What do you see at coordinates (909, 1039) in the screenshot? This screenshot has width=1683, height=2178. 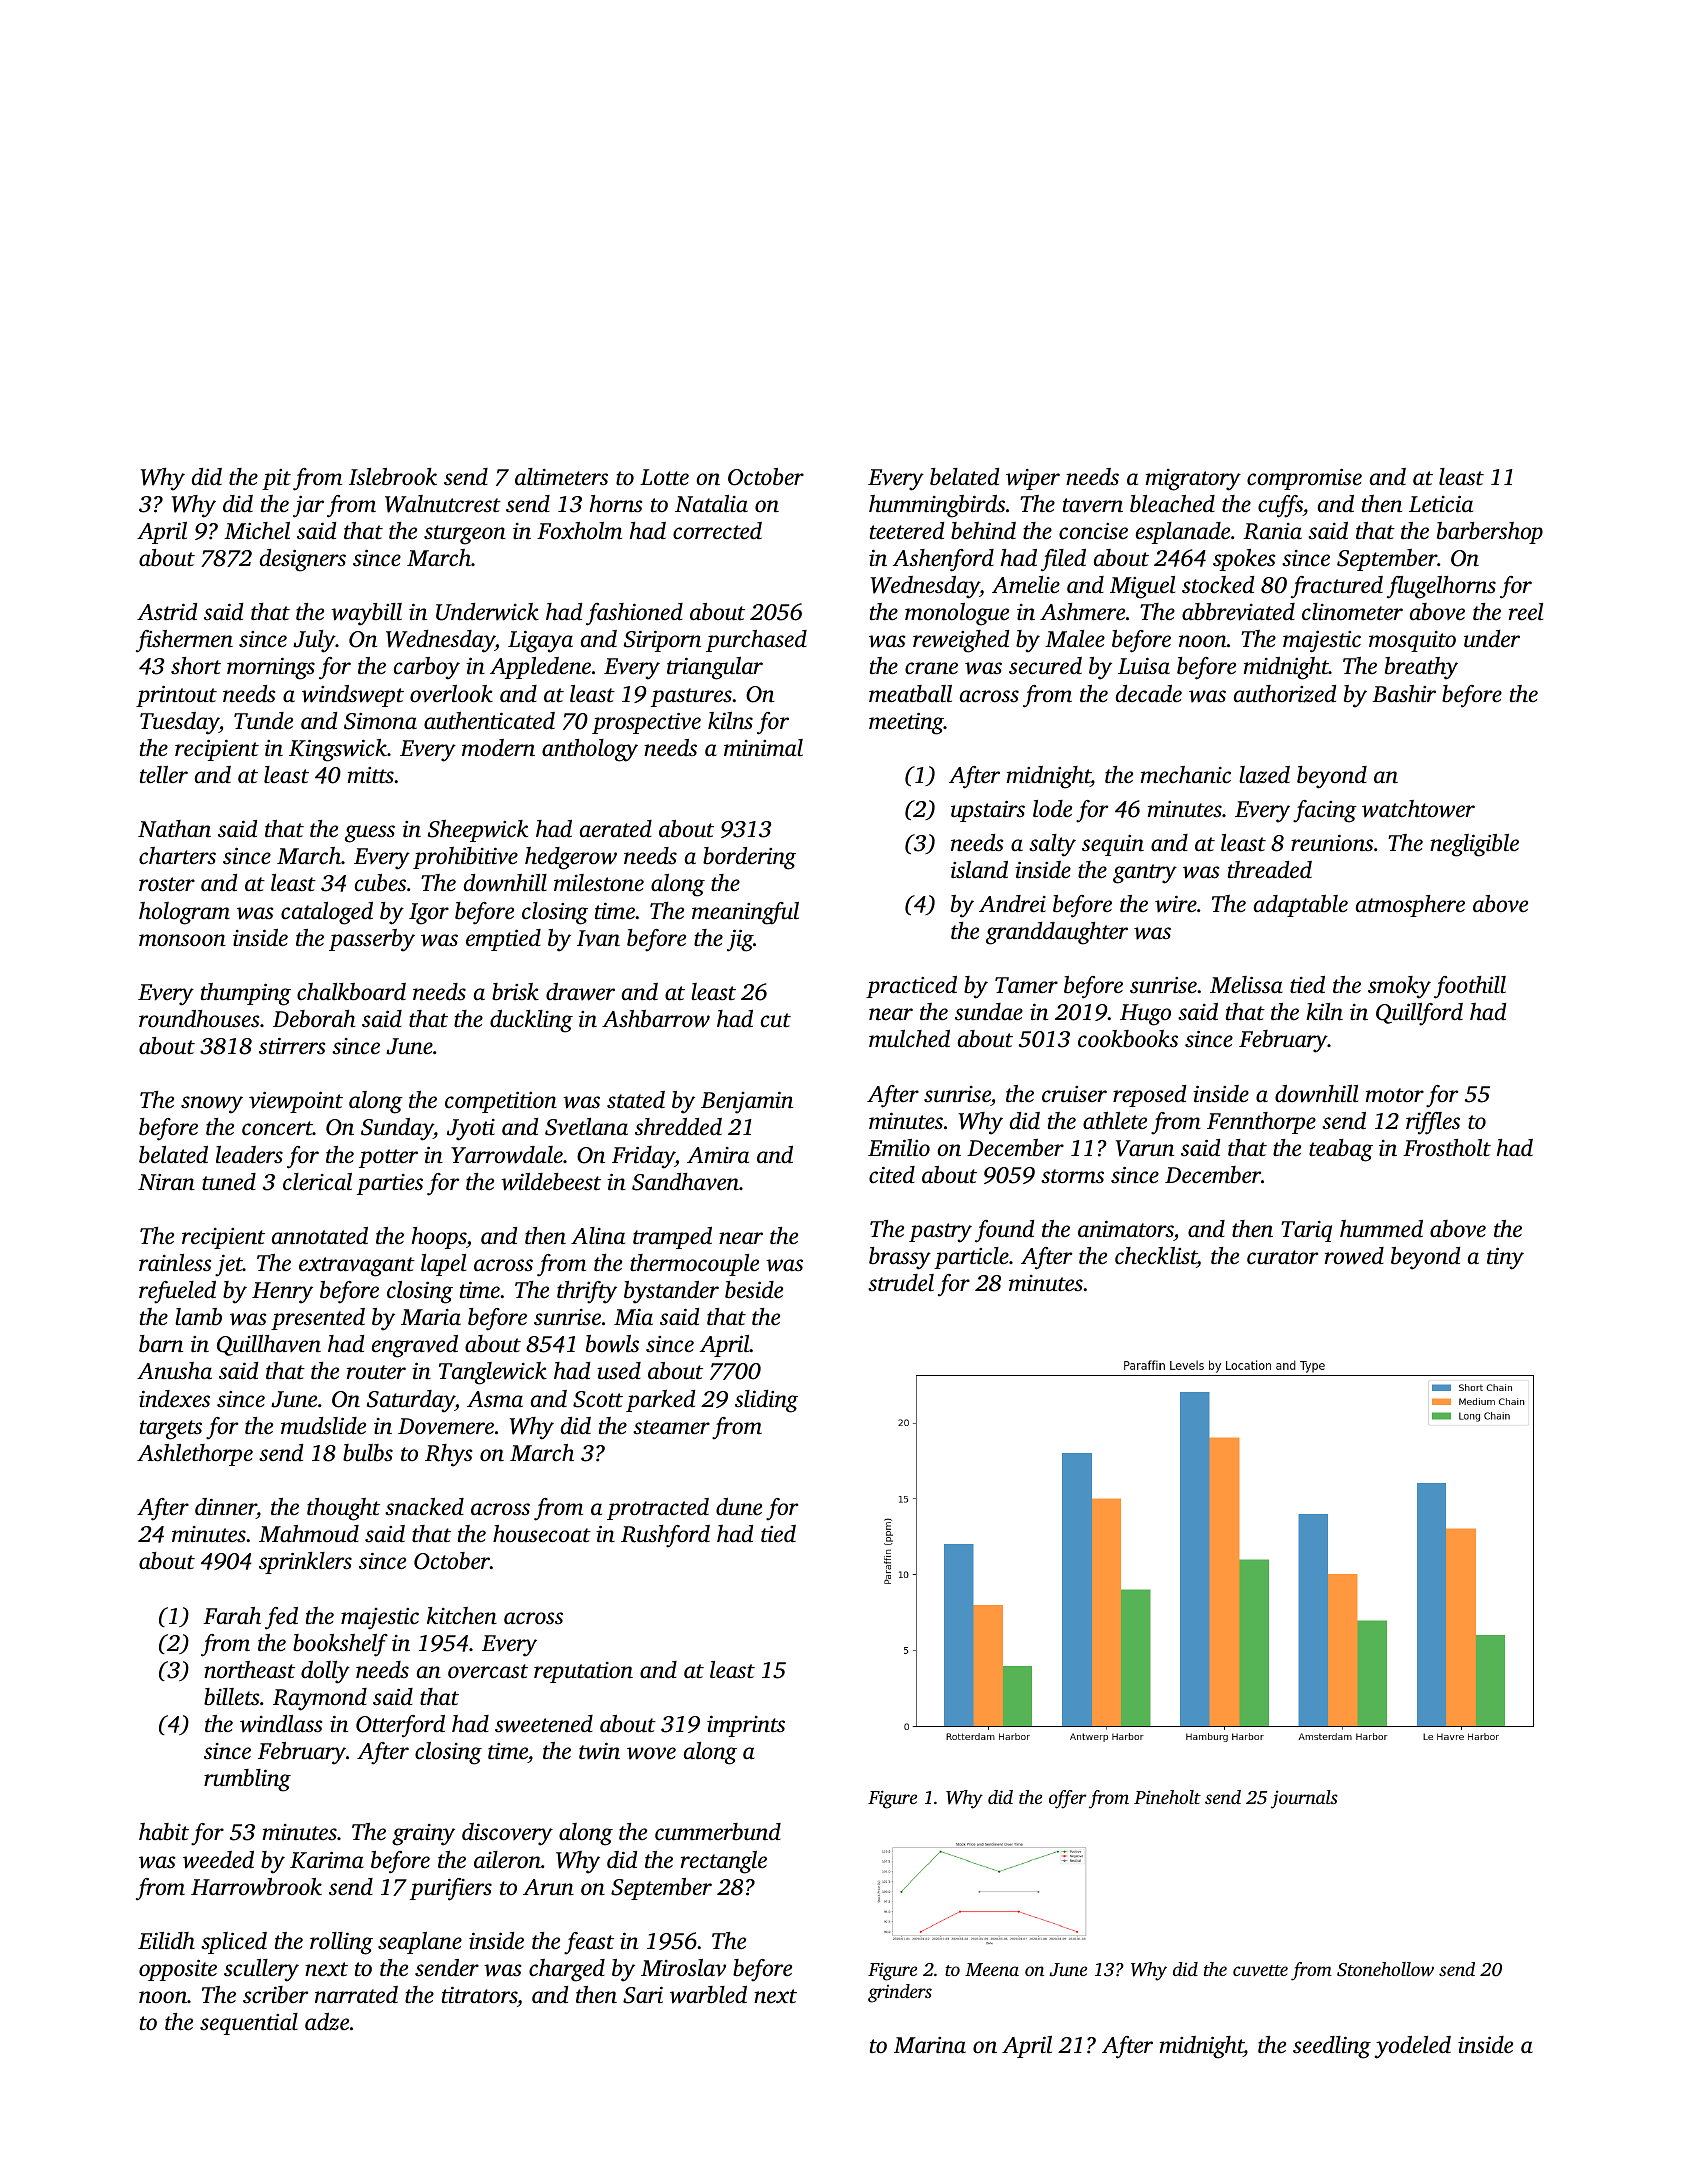 I see `mulched` at bounding box center [909, 1039].
